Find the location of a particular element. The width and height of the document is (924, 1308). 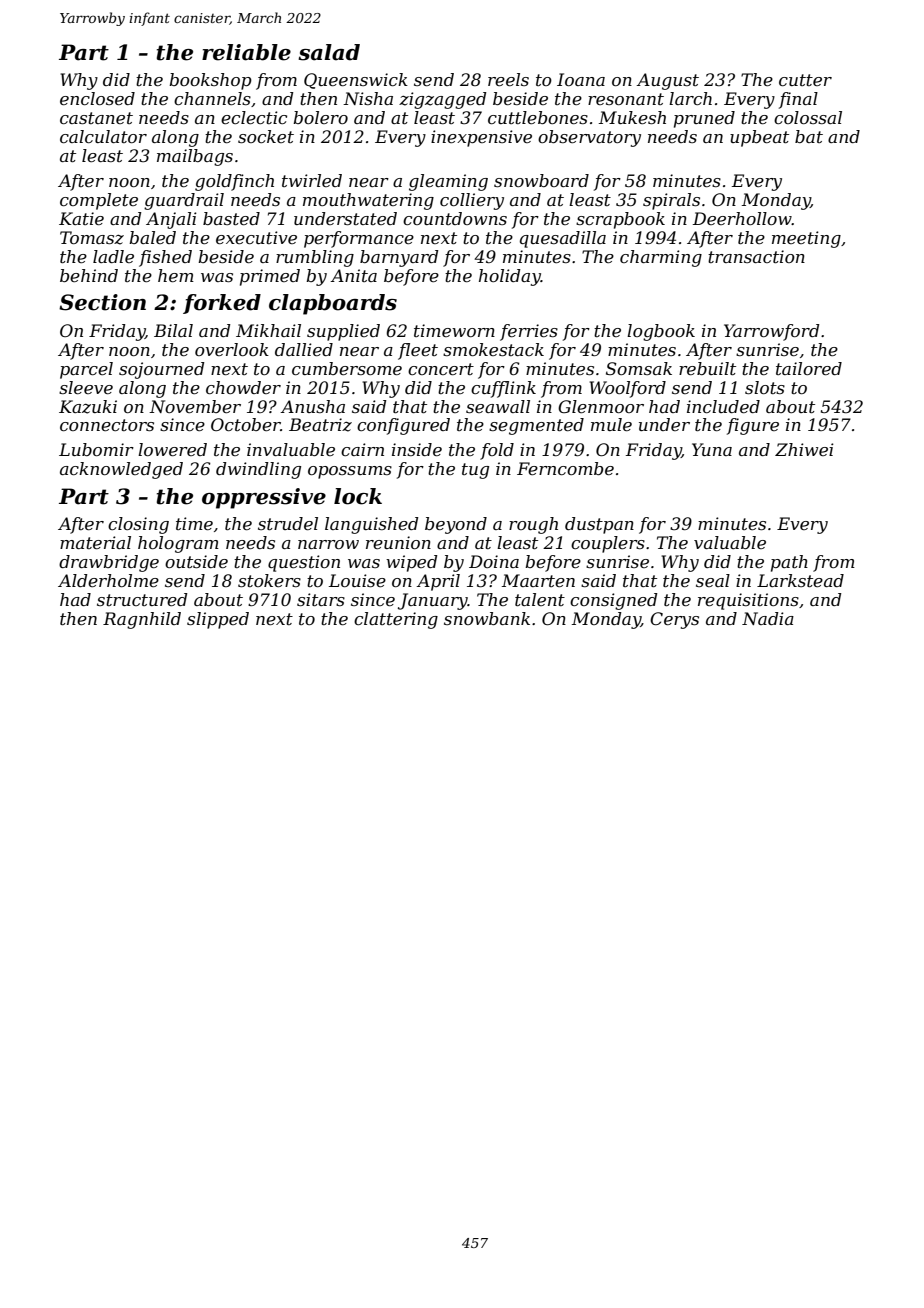

twirled is located at coordinates (312, 180).
